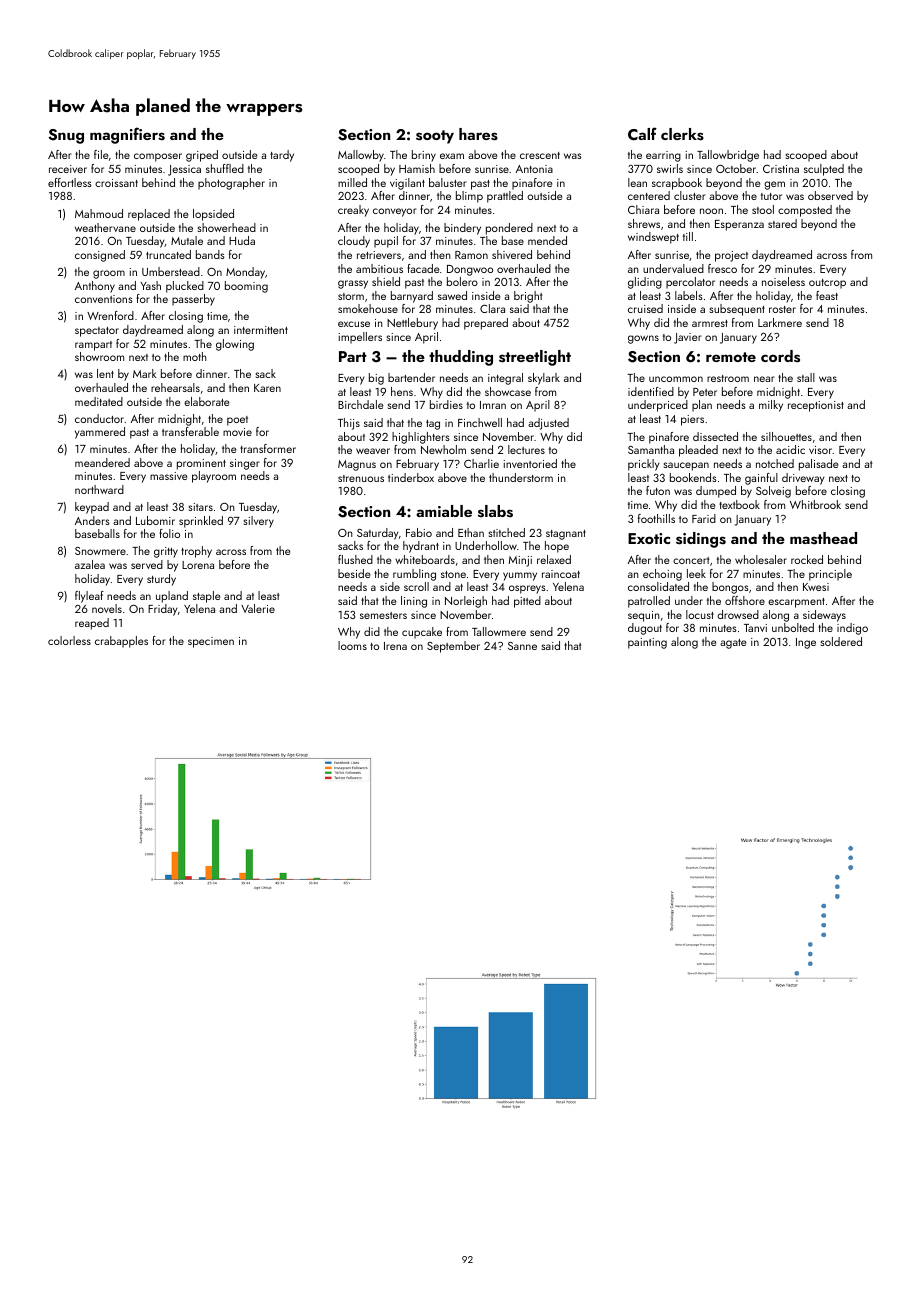  What do you see at coordinates (509, 229) in the image?
I see `pondered` at bounding box center [509, 229].
